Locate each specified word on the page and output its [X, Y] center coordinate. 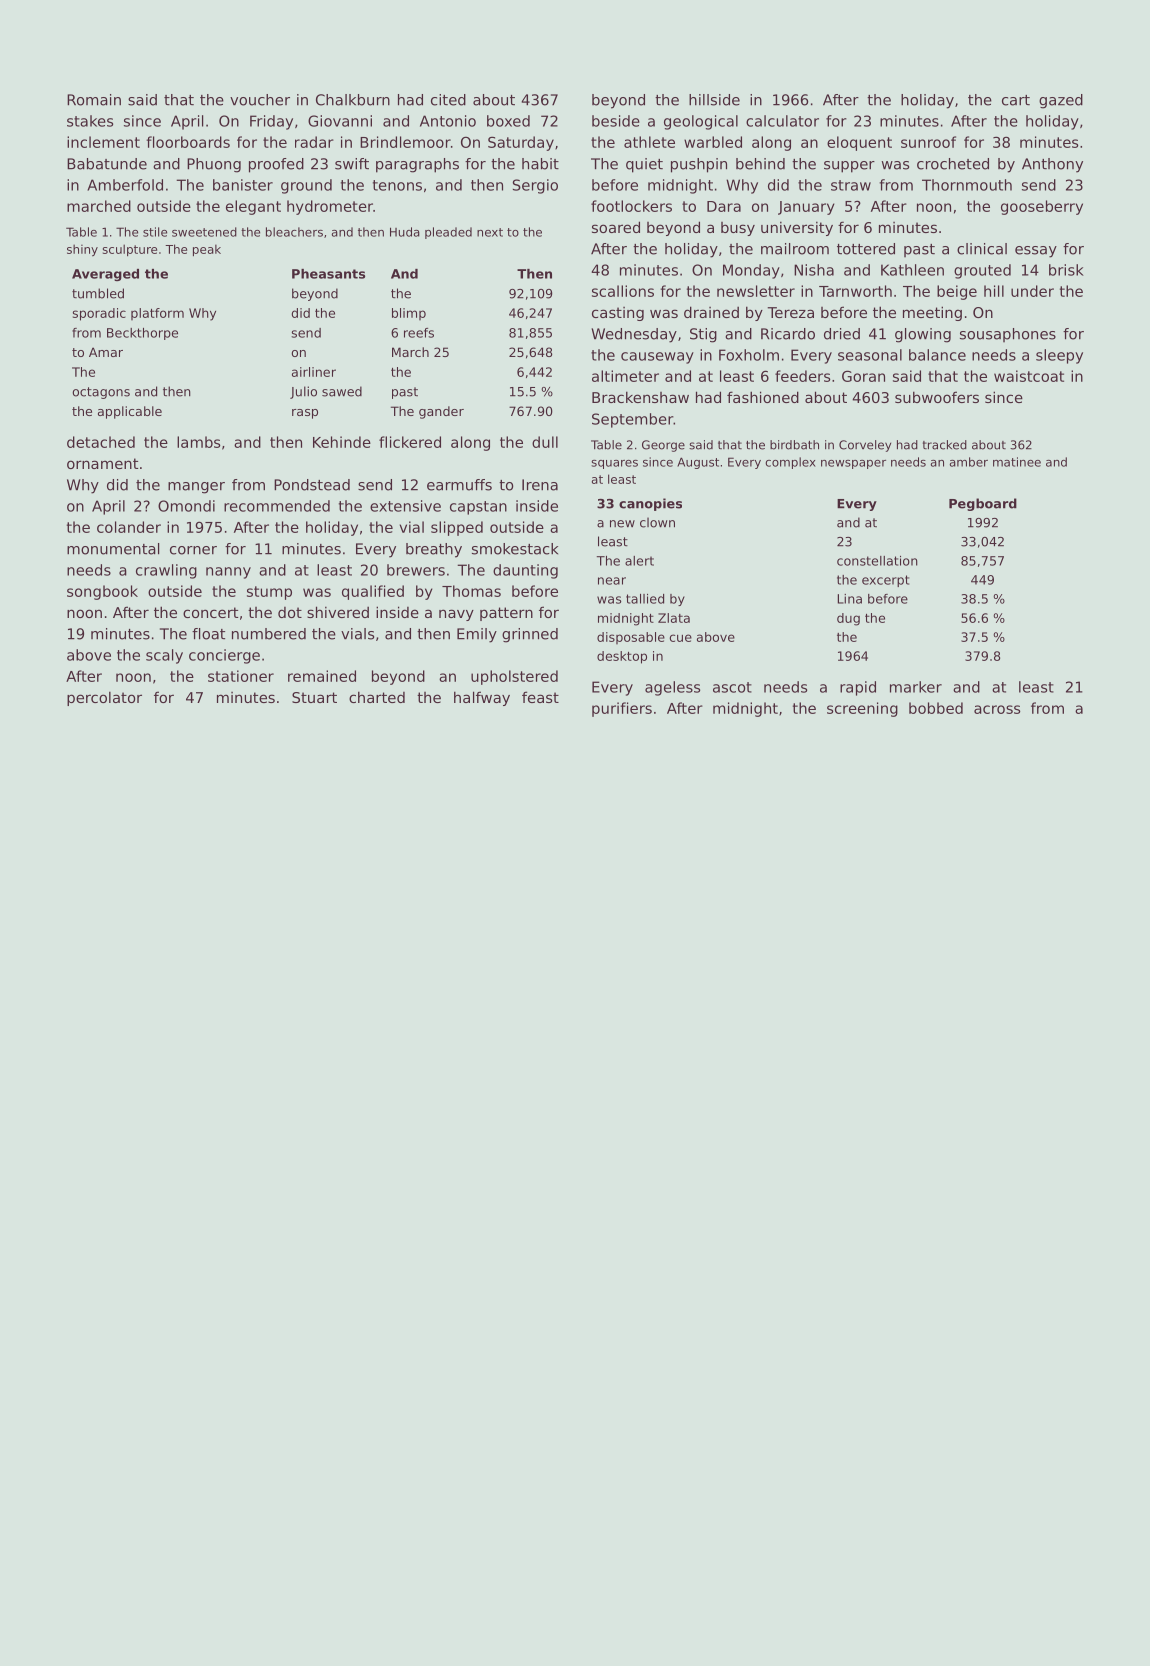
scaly [164, 656]
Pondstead [312, 485]
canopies [650, 504]
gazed [1061, 101]
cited [448, 100]
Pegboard [983, 504]
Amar [106, 352]
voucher [260, 100]
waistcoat [1029, 376]
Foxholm [749, 355]
